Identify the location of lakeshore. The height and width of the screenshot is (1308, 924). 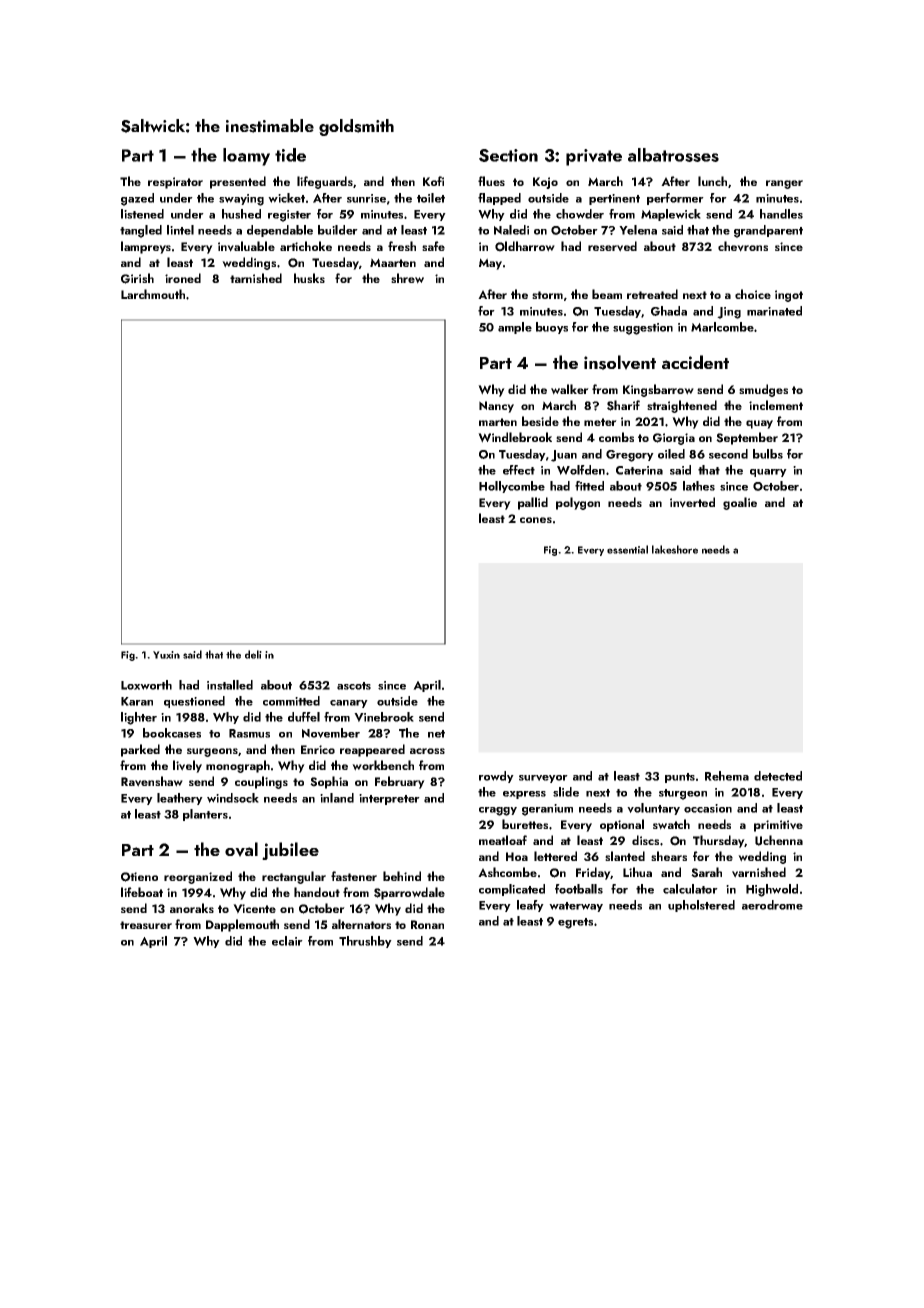
(675, 549).
